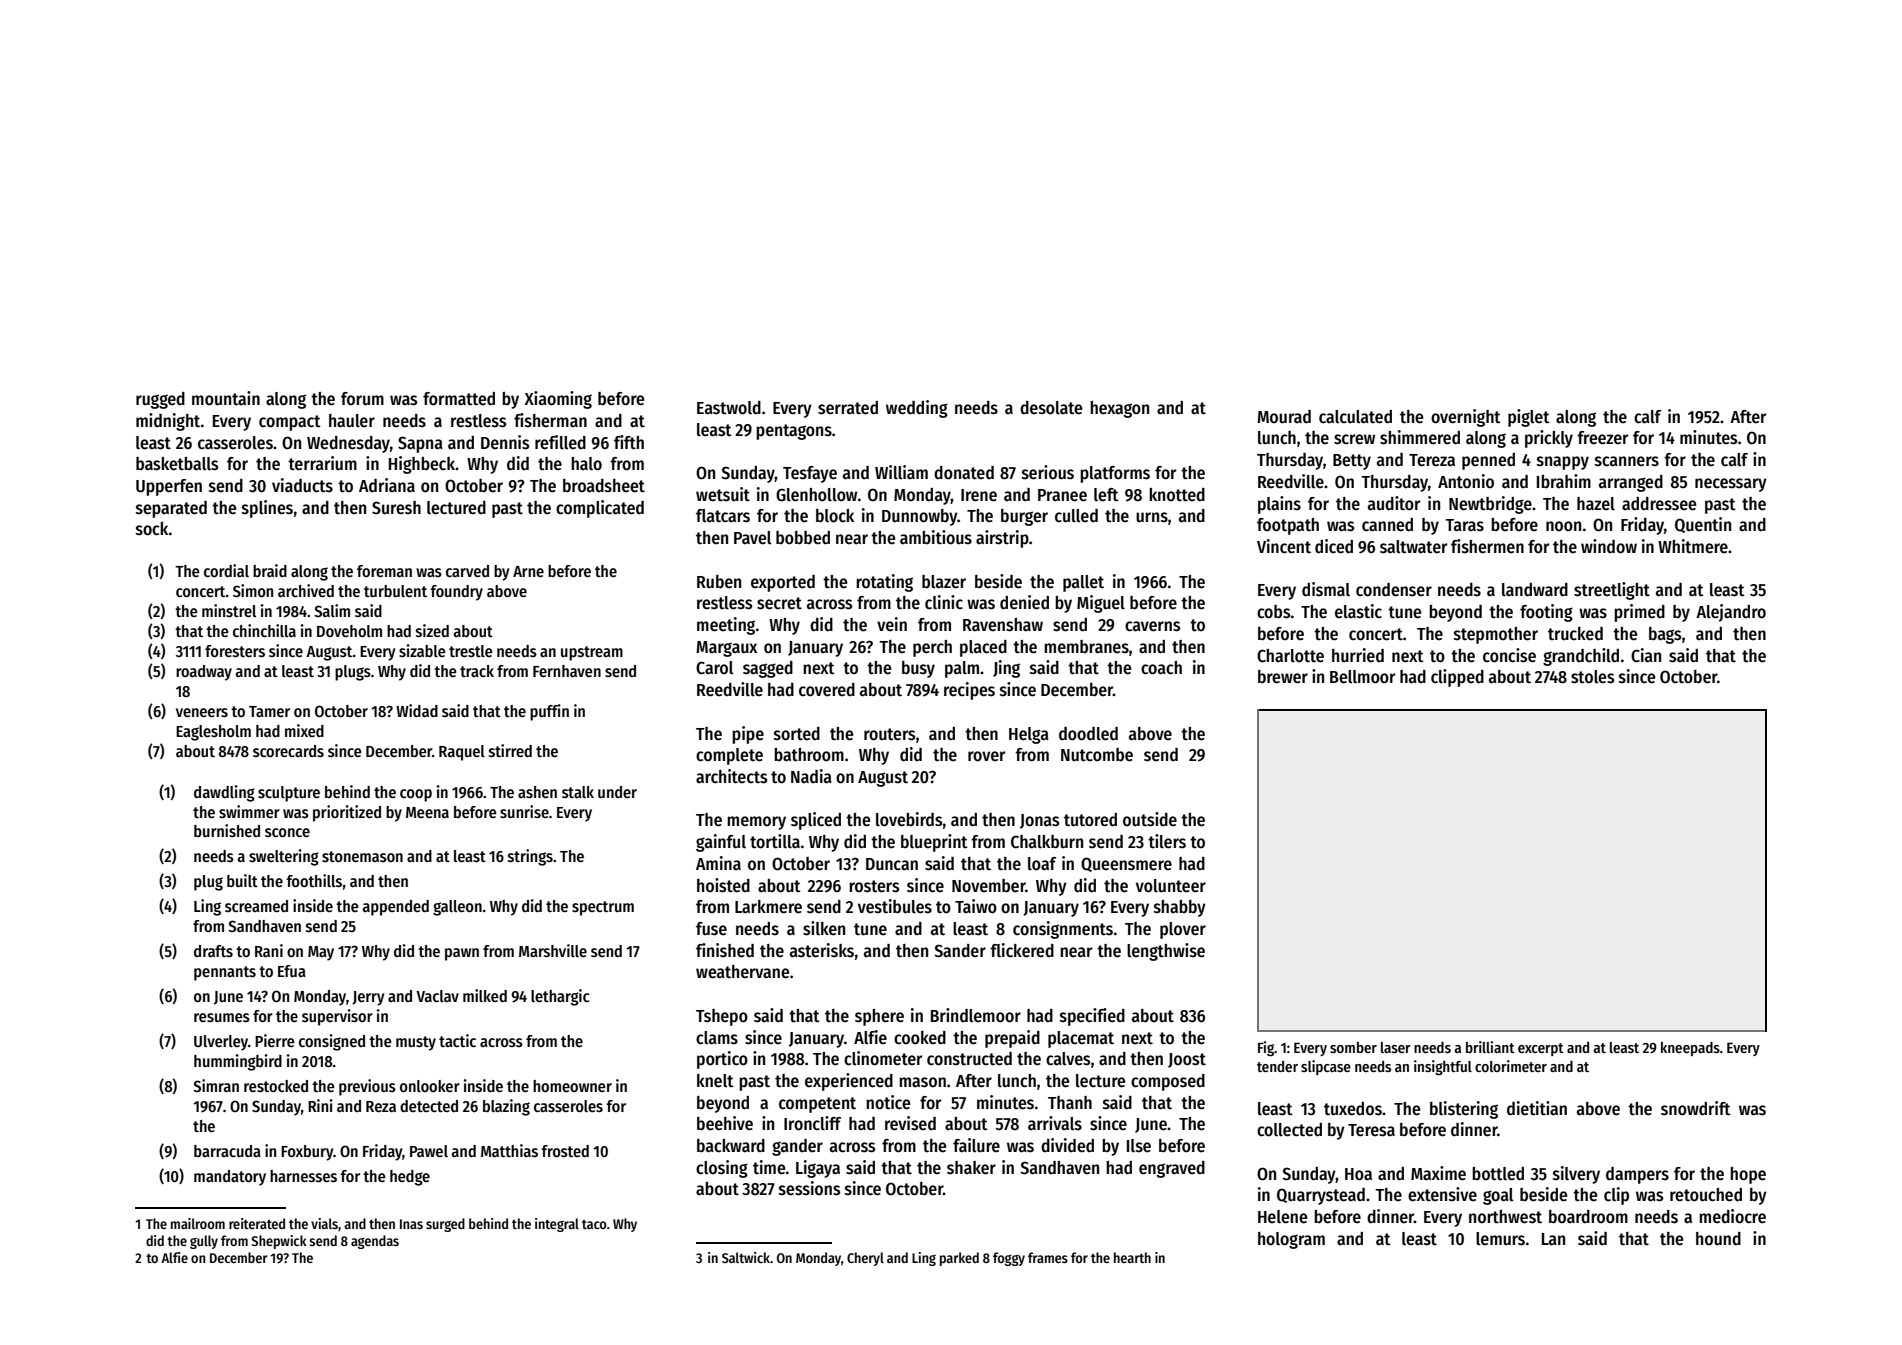 The width and height of the screenshot is (1902, 1345). What do you see at coordinates (557, 1225) in the screenshot?
I see `integral` at bounding box center [557, 1225].
